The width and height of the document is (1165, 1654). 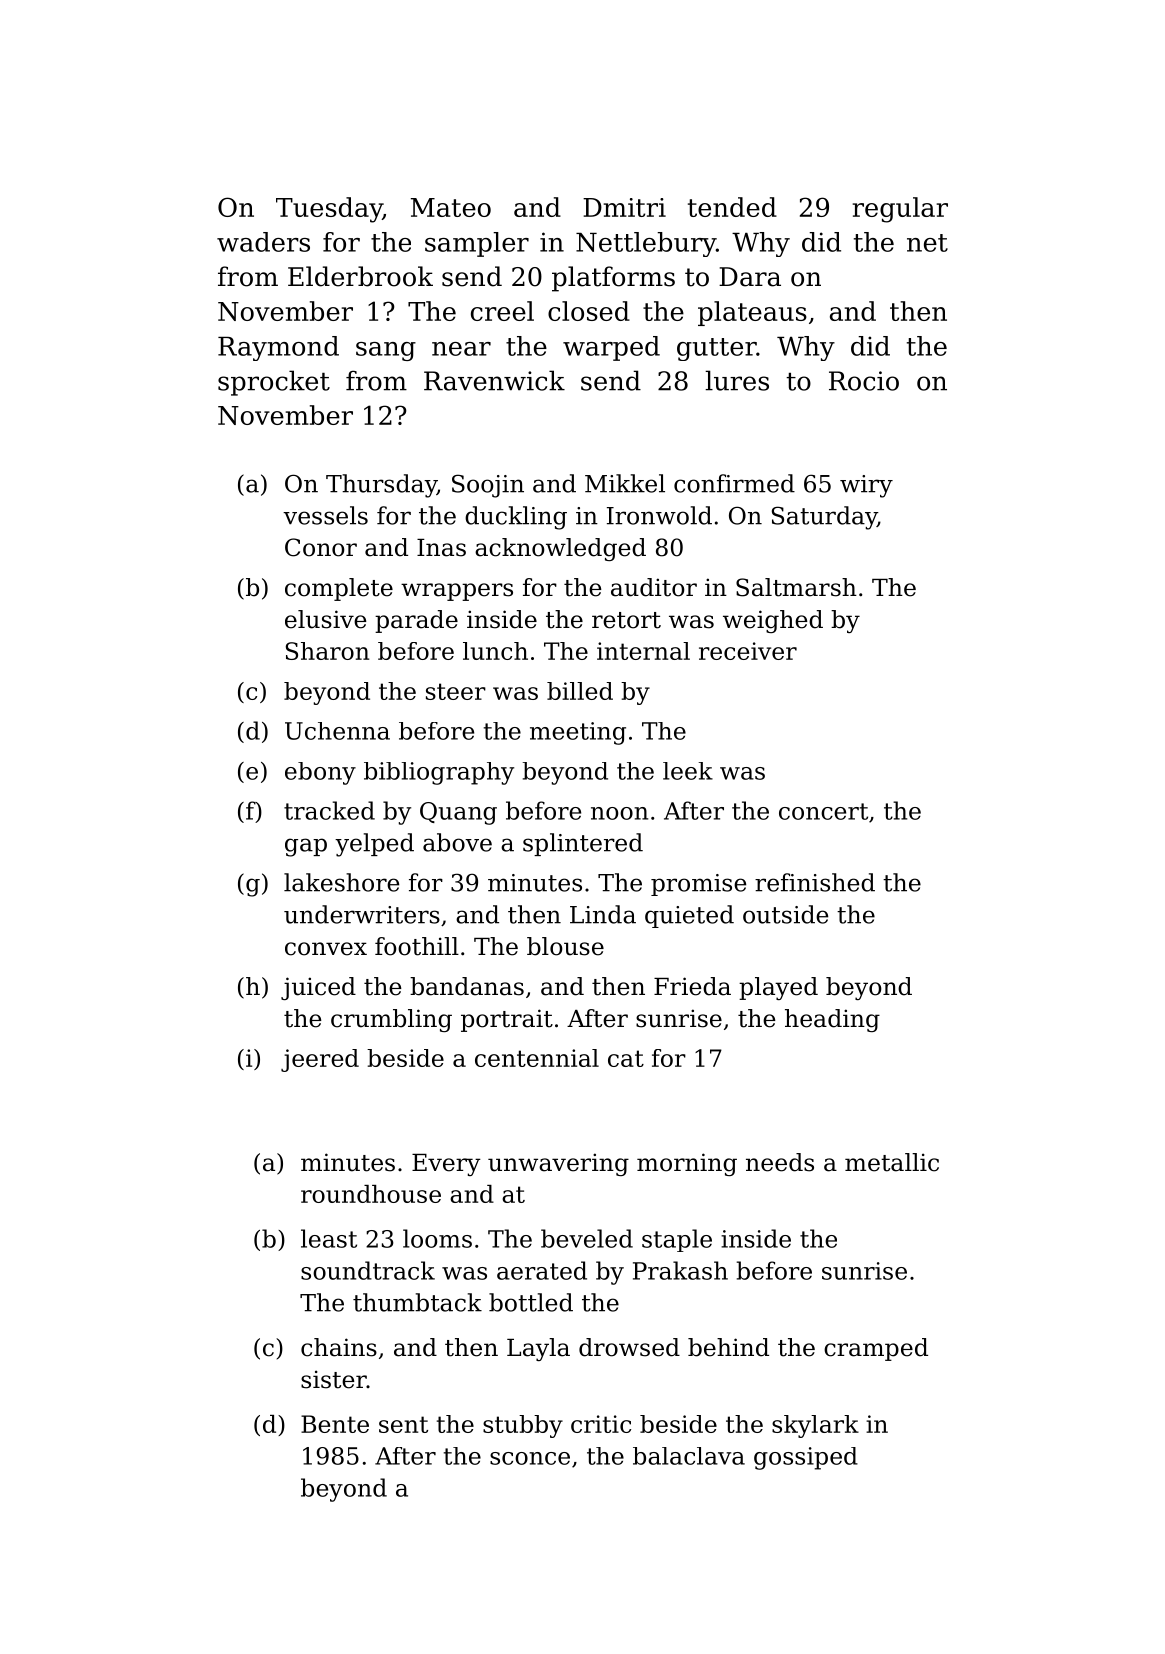 I want to click on gossiped, so click(x=806, y=1458).
